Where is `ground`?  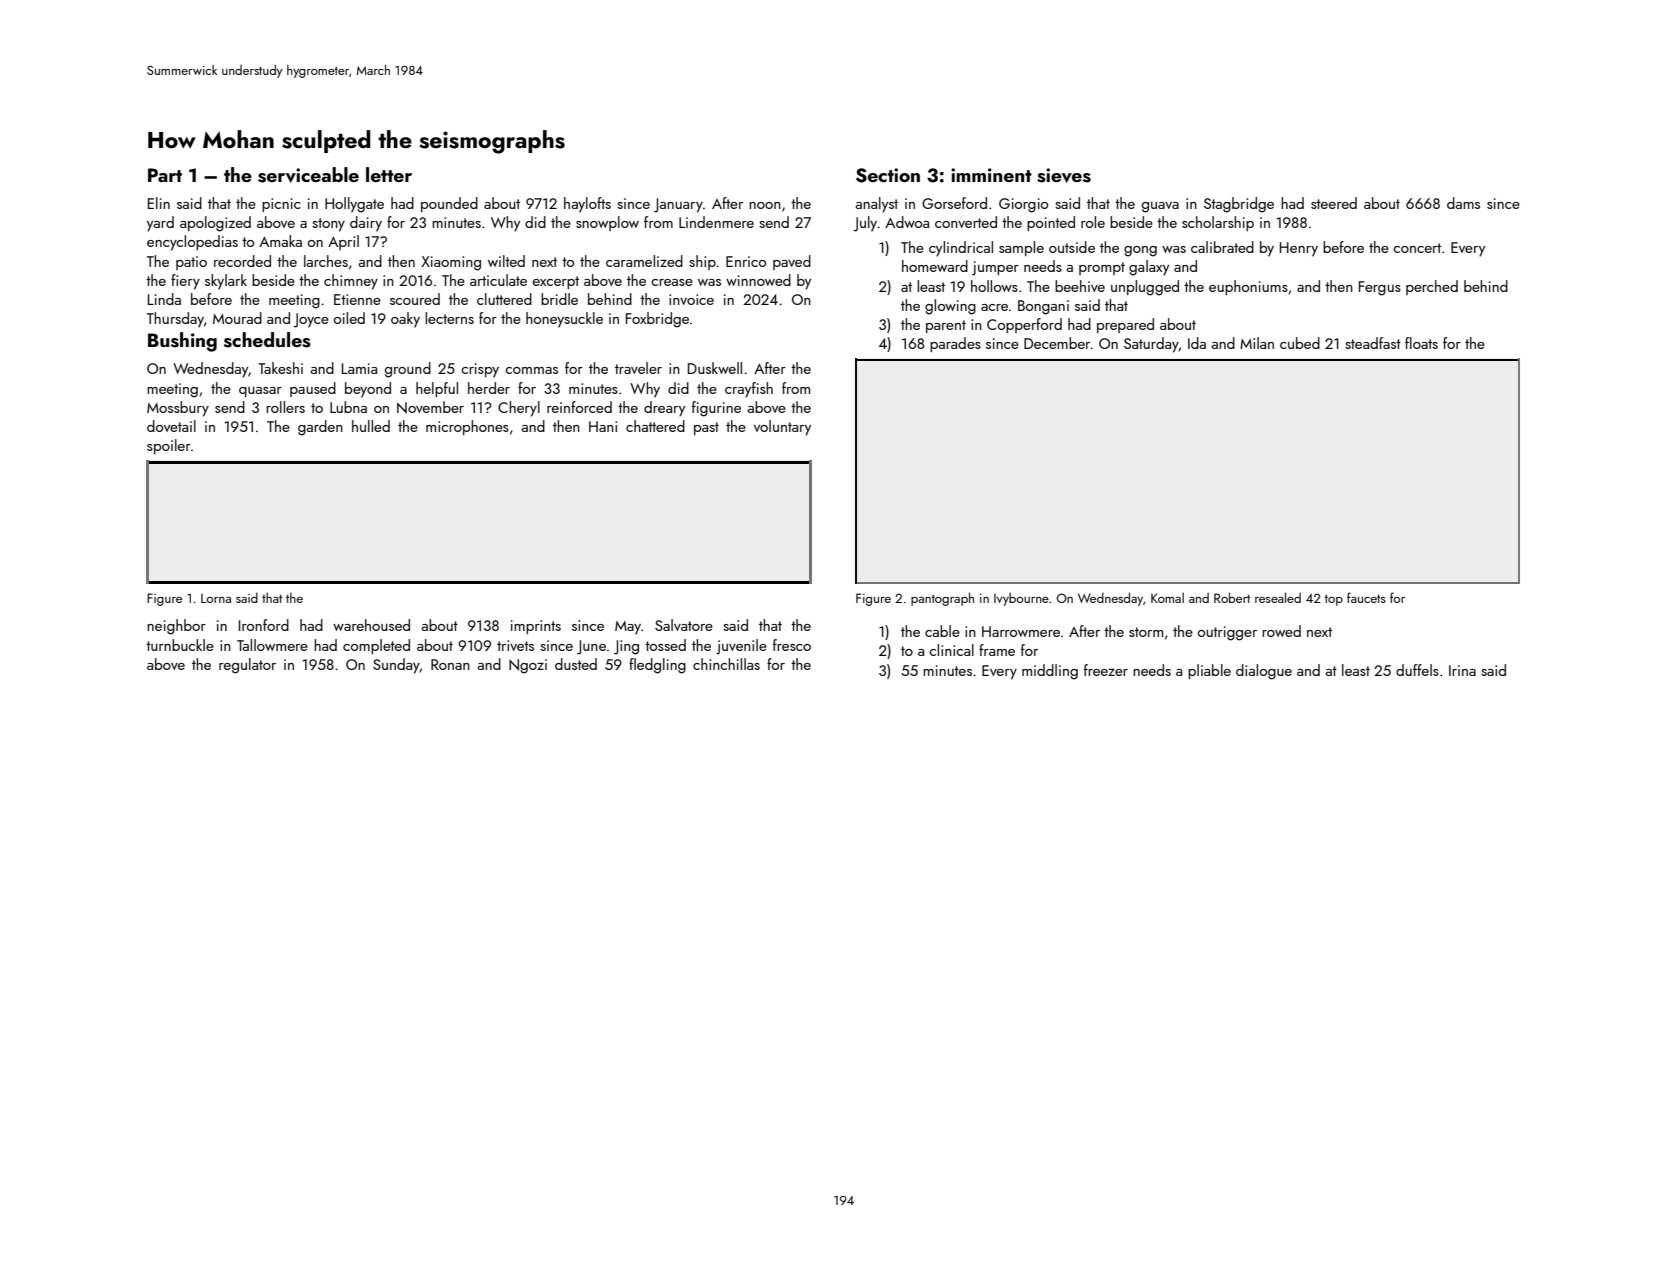
ground is located at coordinates (408, 370).
